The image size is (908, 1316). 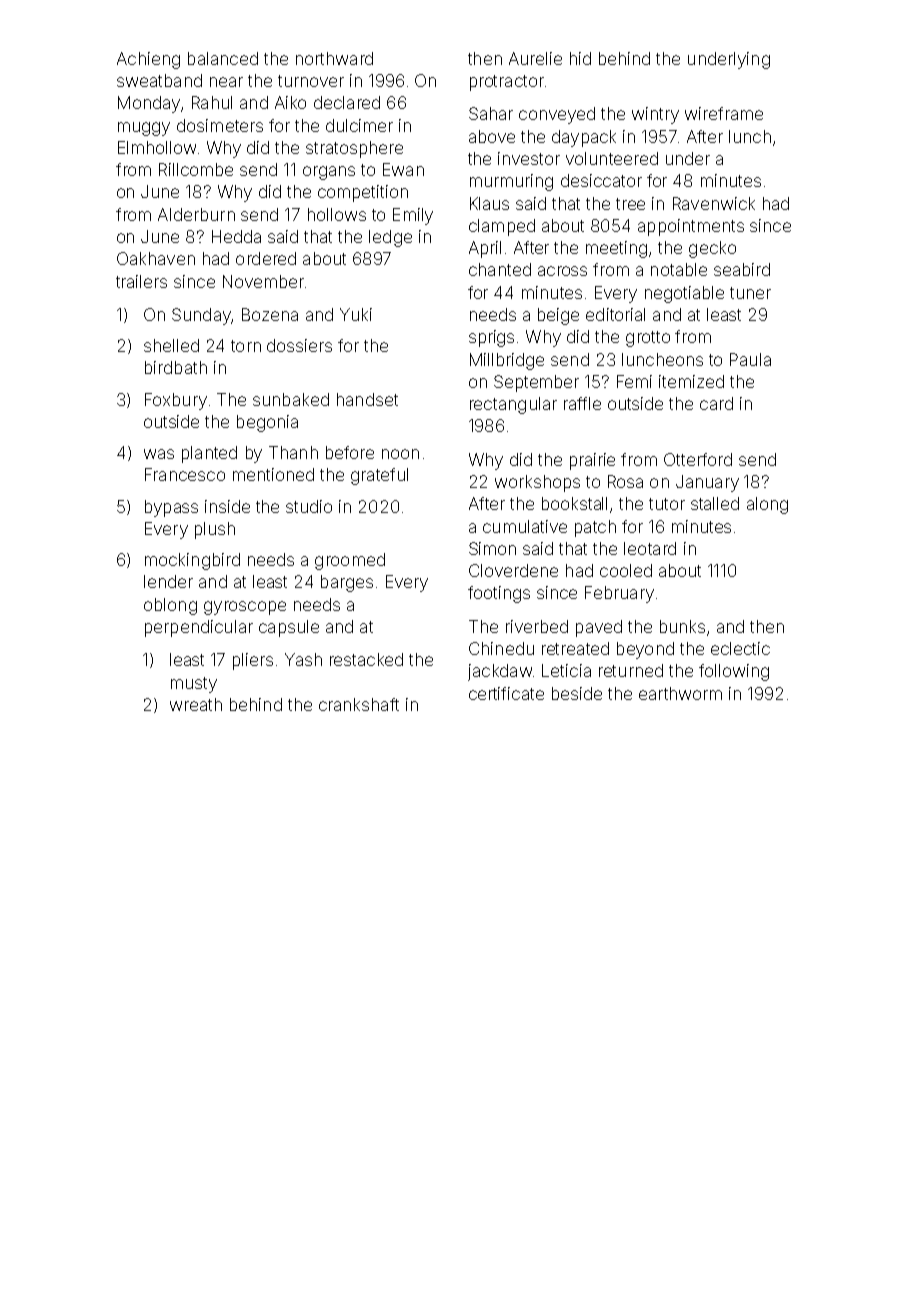 What do you see at coordinates (290, 102) in the screenshot?
I see `Aiko` at bounding box center [290, 102].
